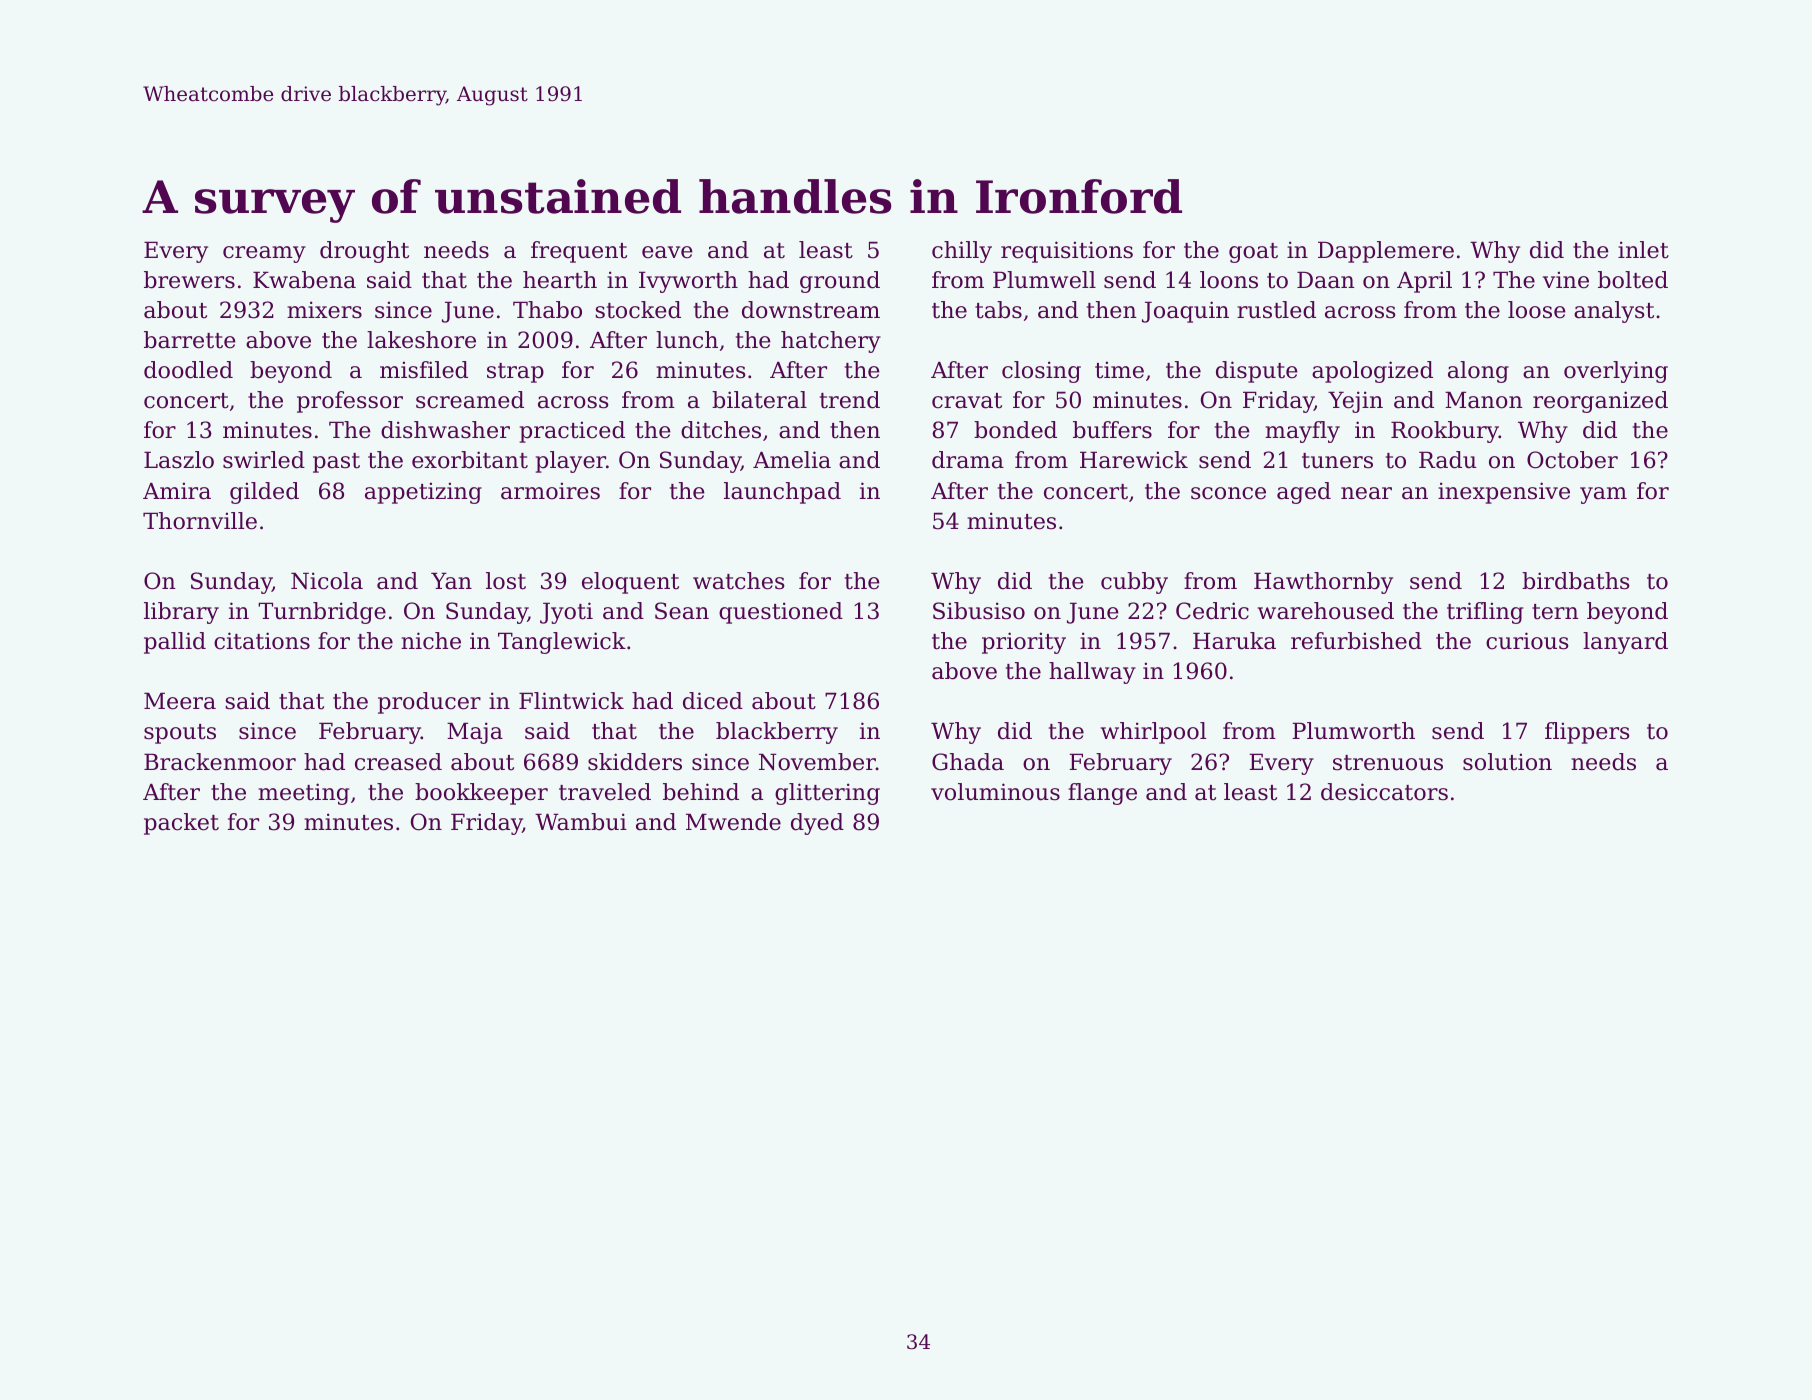  What do you see at coordinates (175, 643) in the image?
I see `pallid` at bounding box center [175, 643].
